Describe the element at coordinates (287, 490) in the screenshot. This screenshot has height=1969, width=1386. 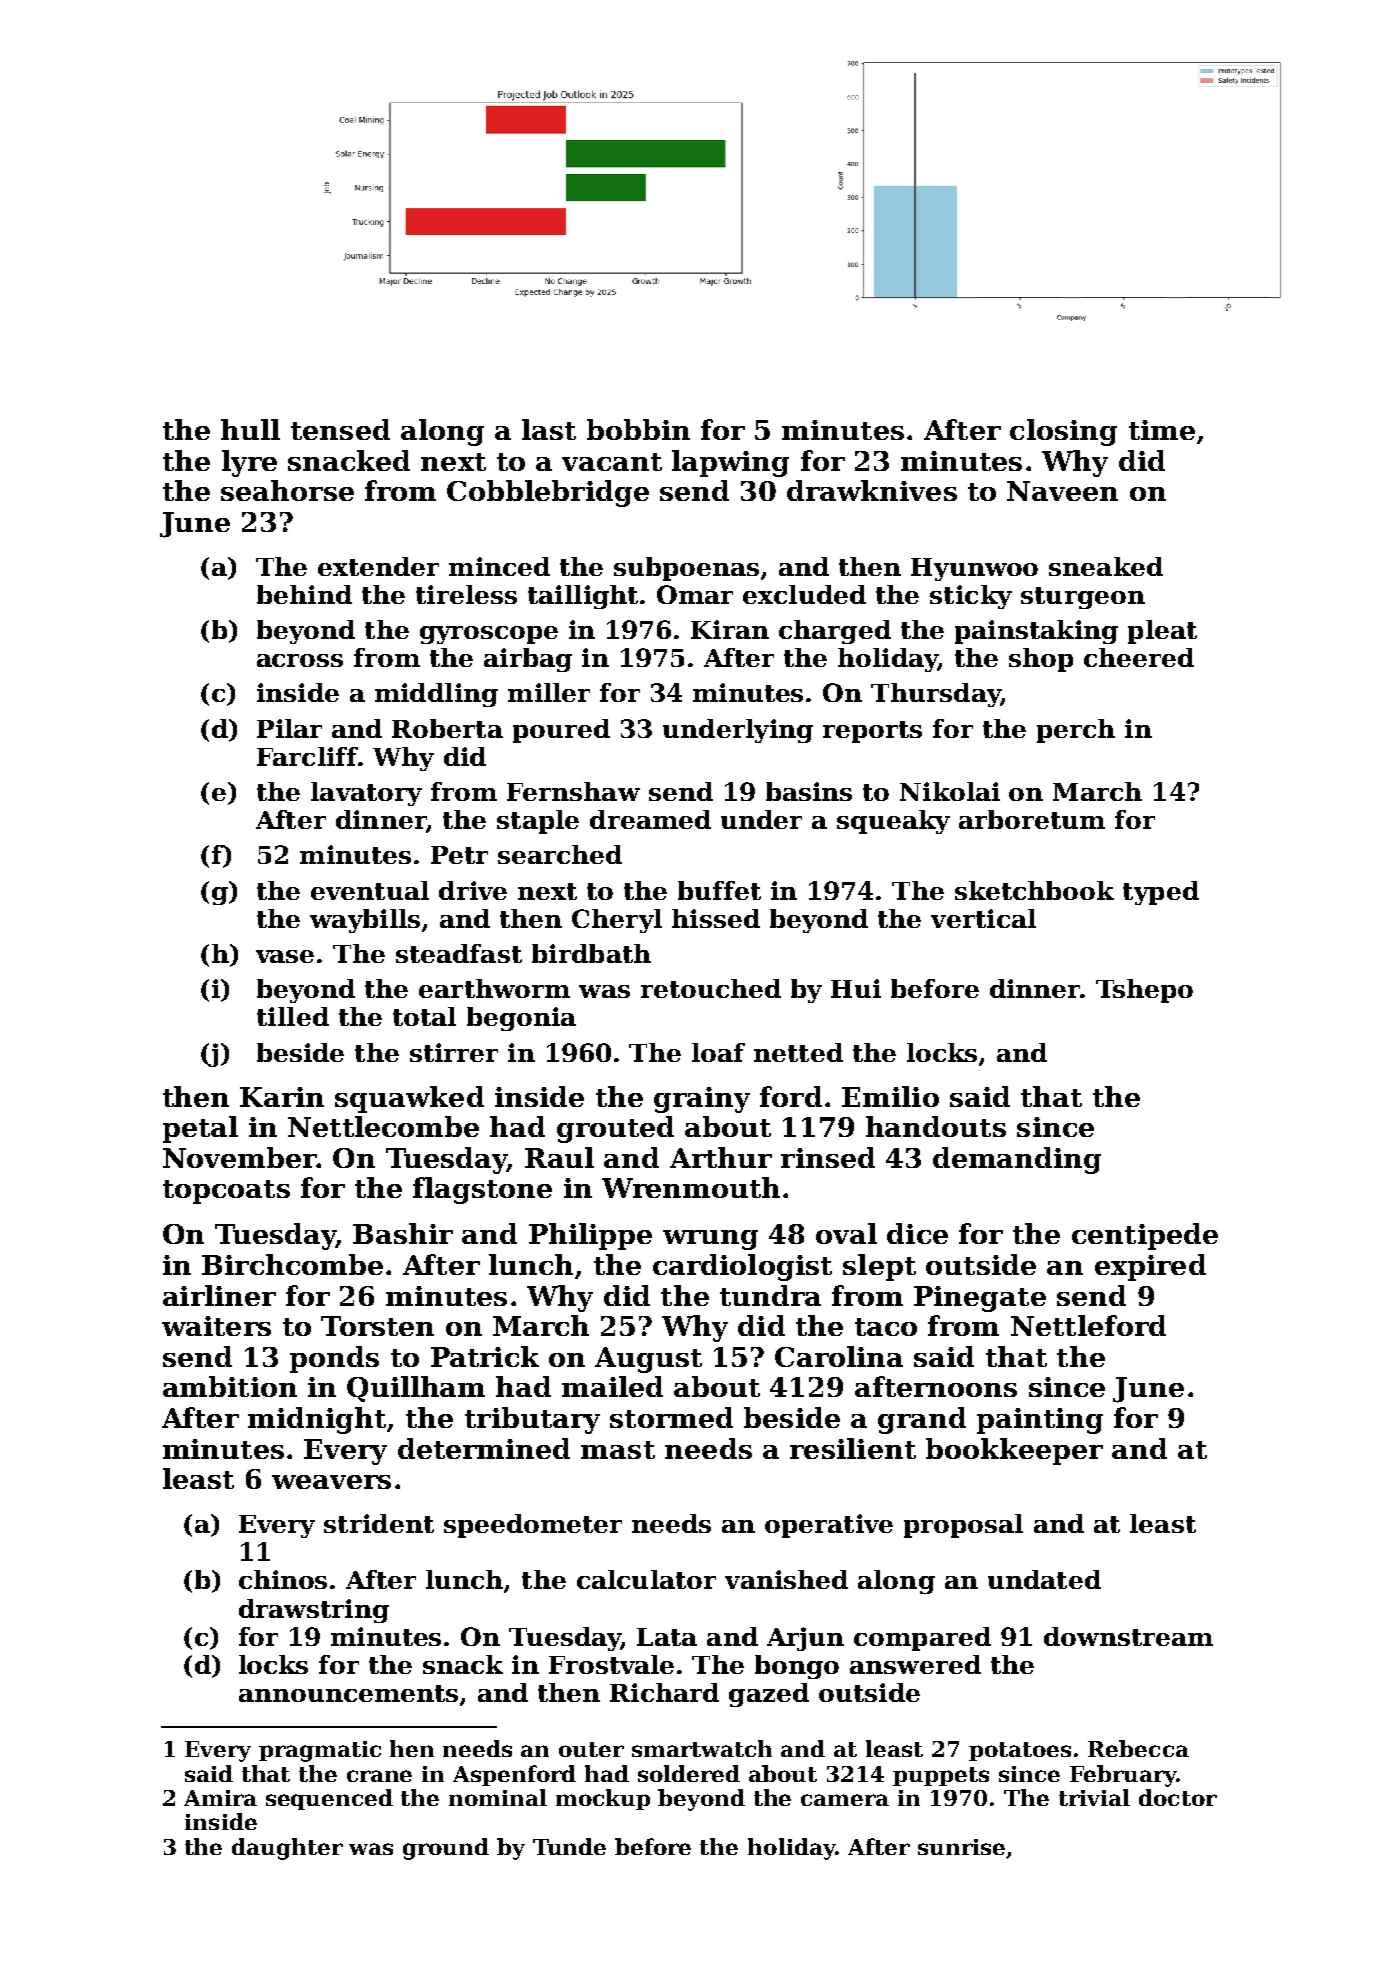
I see `seahorse` at that location.
